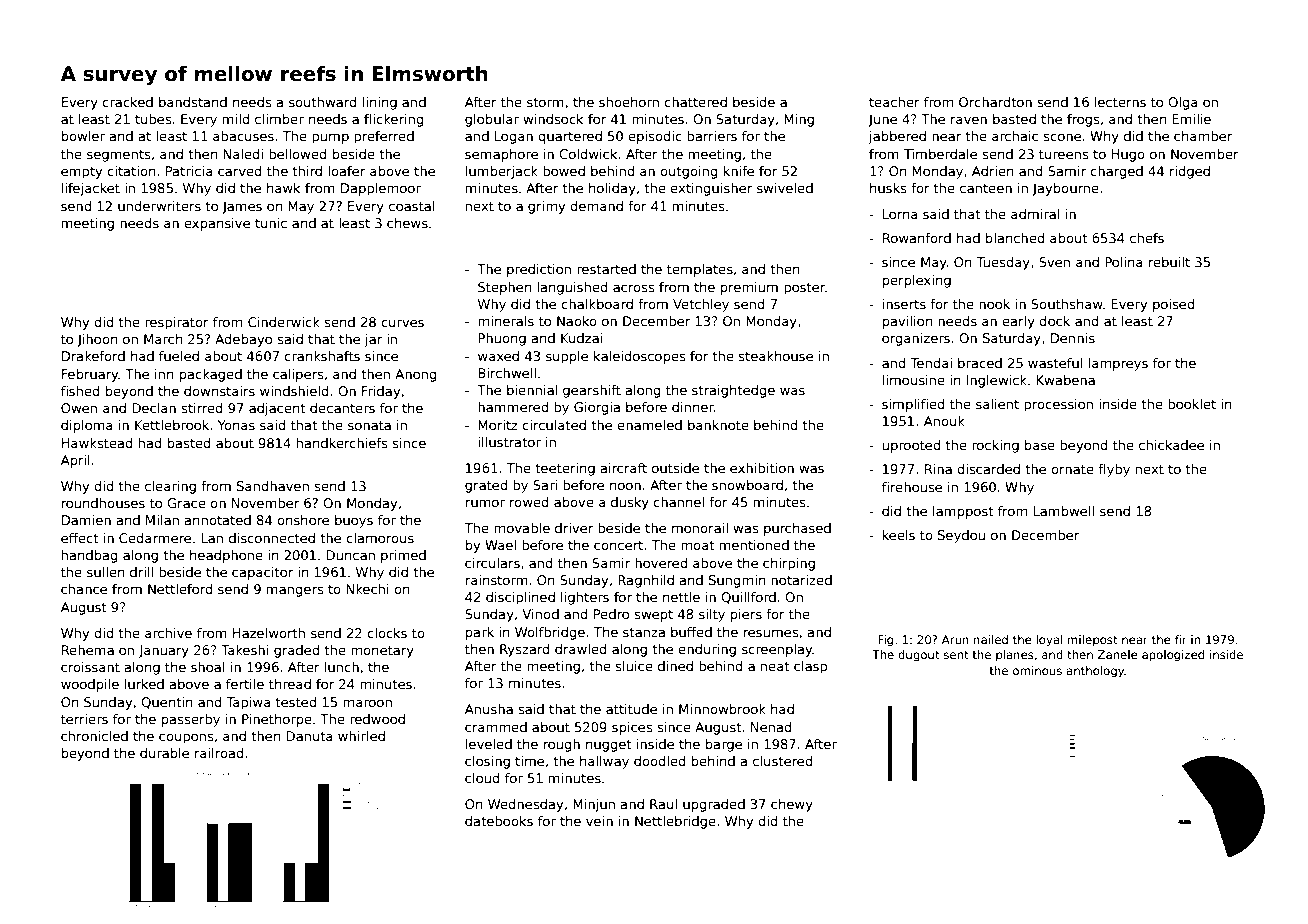 This screenshot has height=924, width=1308. What do you see at coordinates (242, 207) in the screenshot?
I see `James` at bounding box center [242, 207].
